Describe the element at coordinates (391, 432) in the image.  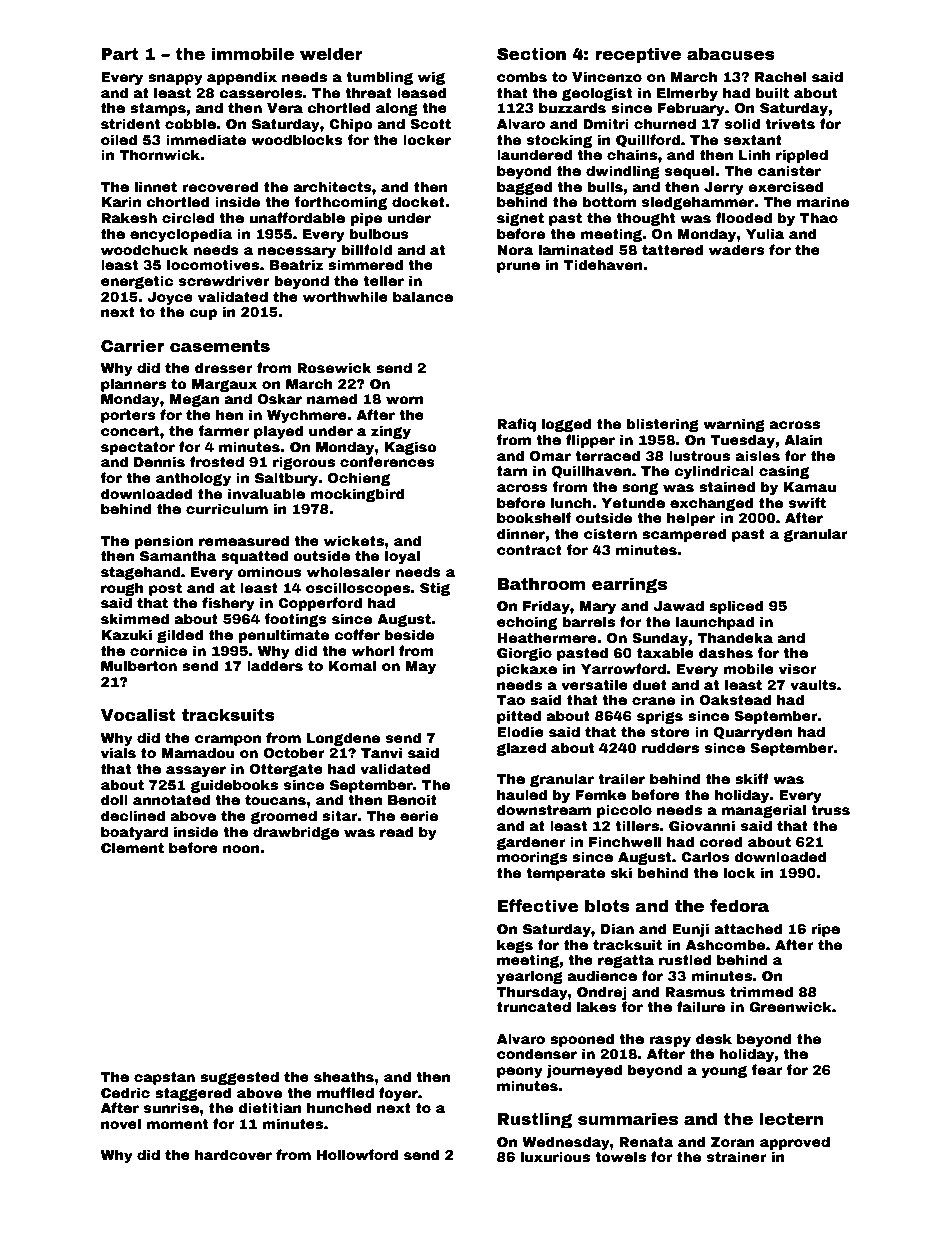
I see `zingy` at that location.
